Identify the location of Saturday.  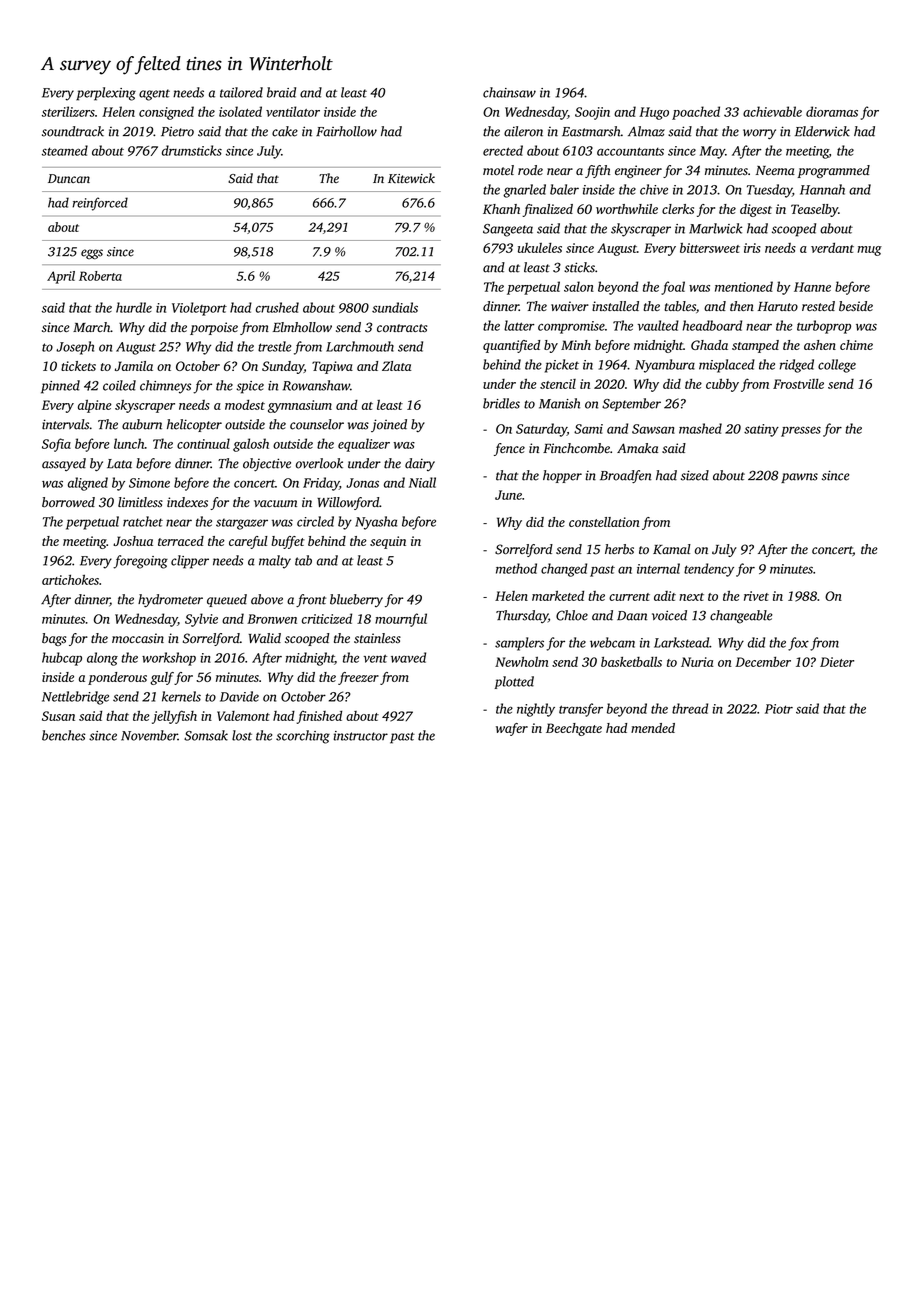
(541, 430).
